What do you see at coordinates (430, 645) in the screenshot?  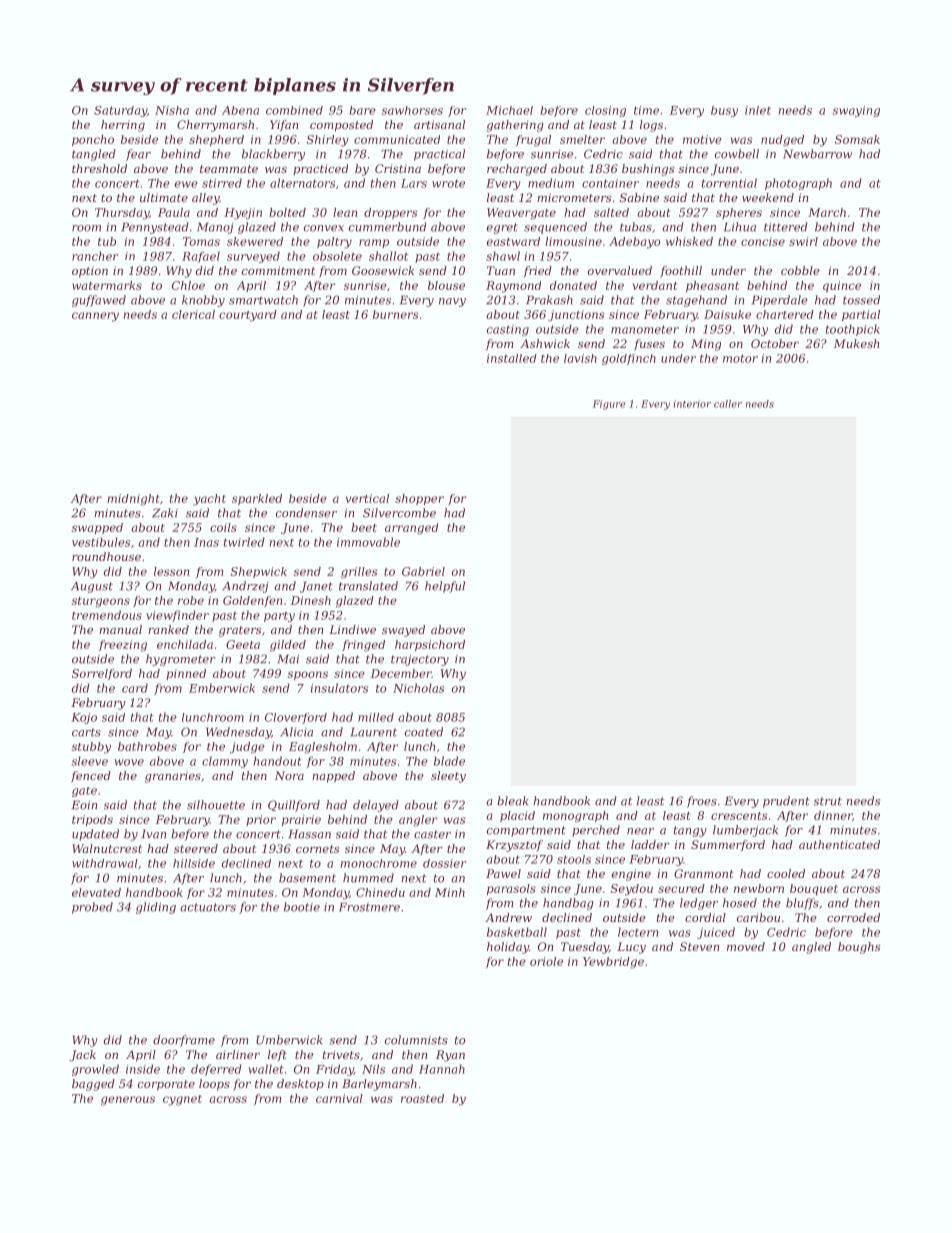 I see `harpsichord` at bounding box center [430, 645].
